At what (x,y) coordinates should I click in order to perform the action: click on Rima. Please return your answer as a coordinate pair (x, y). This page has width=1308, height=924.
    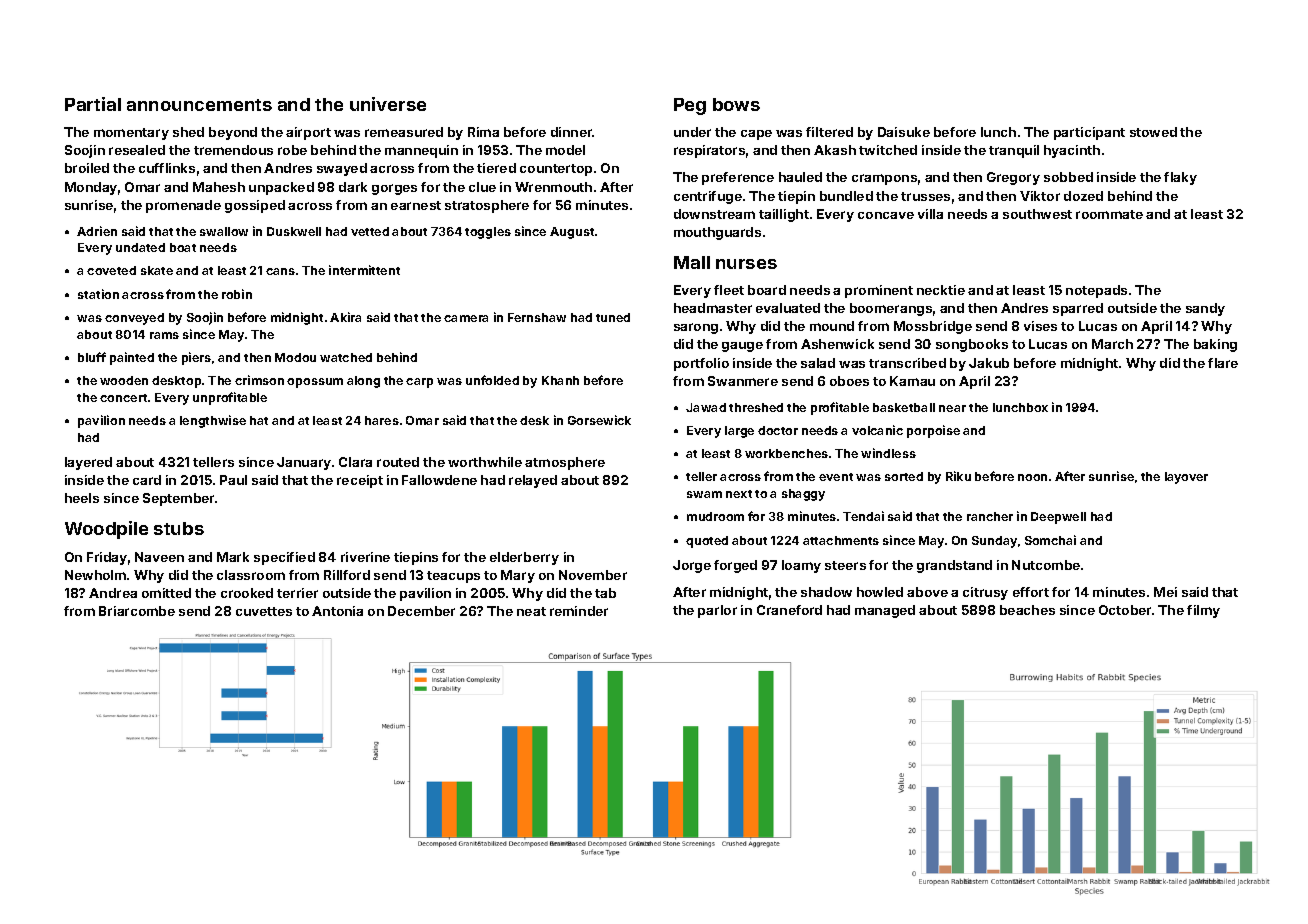
    Looking at the image, I should click on (483, 132).
